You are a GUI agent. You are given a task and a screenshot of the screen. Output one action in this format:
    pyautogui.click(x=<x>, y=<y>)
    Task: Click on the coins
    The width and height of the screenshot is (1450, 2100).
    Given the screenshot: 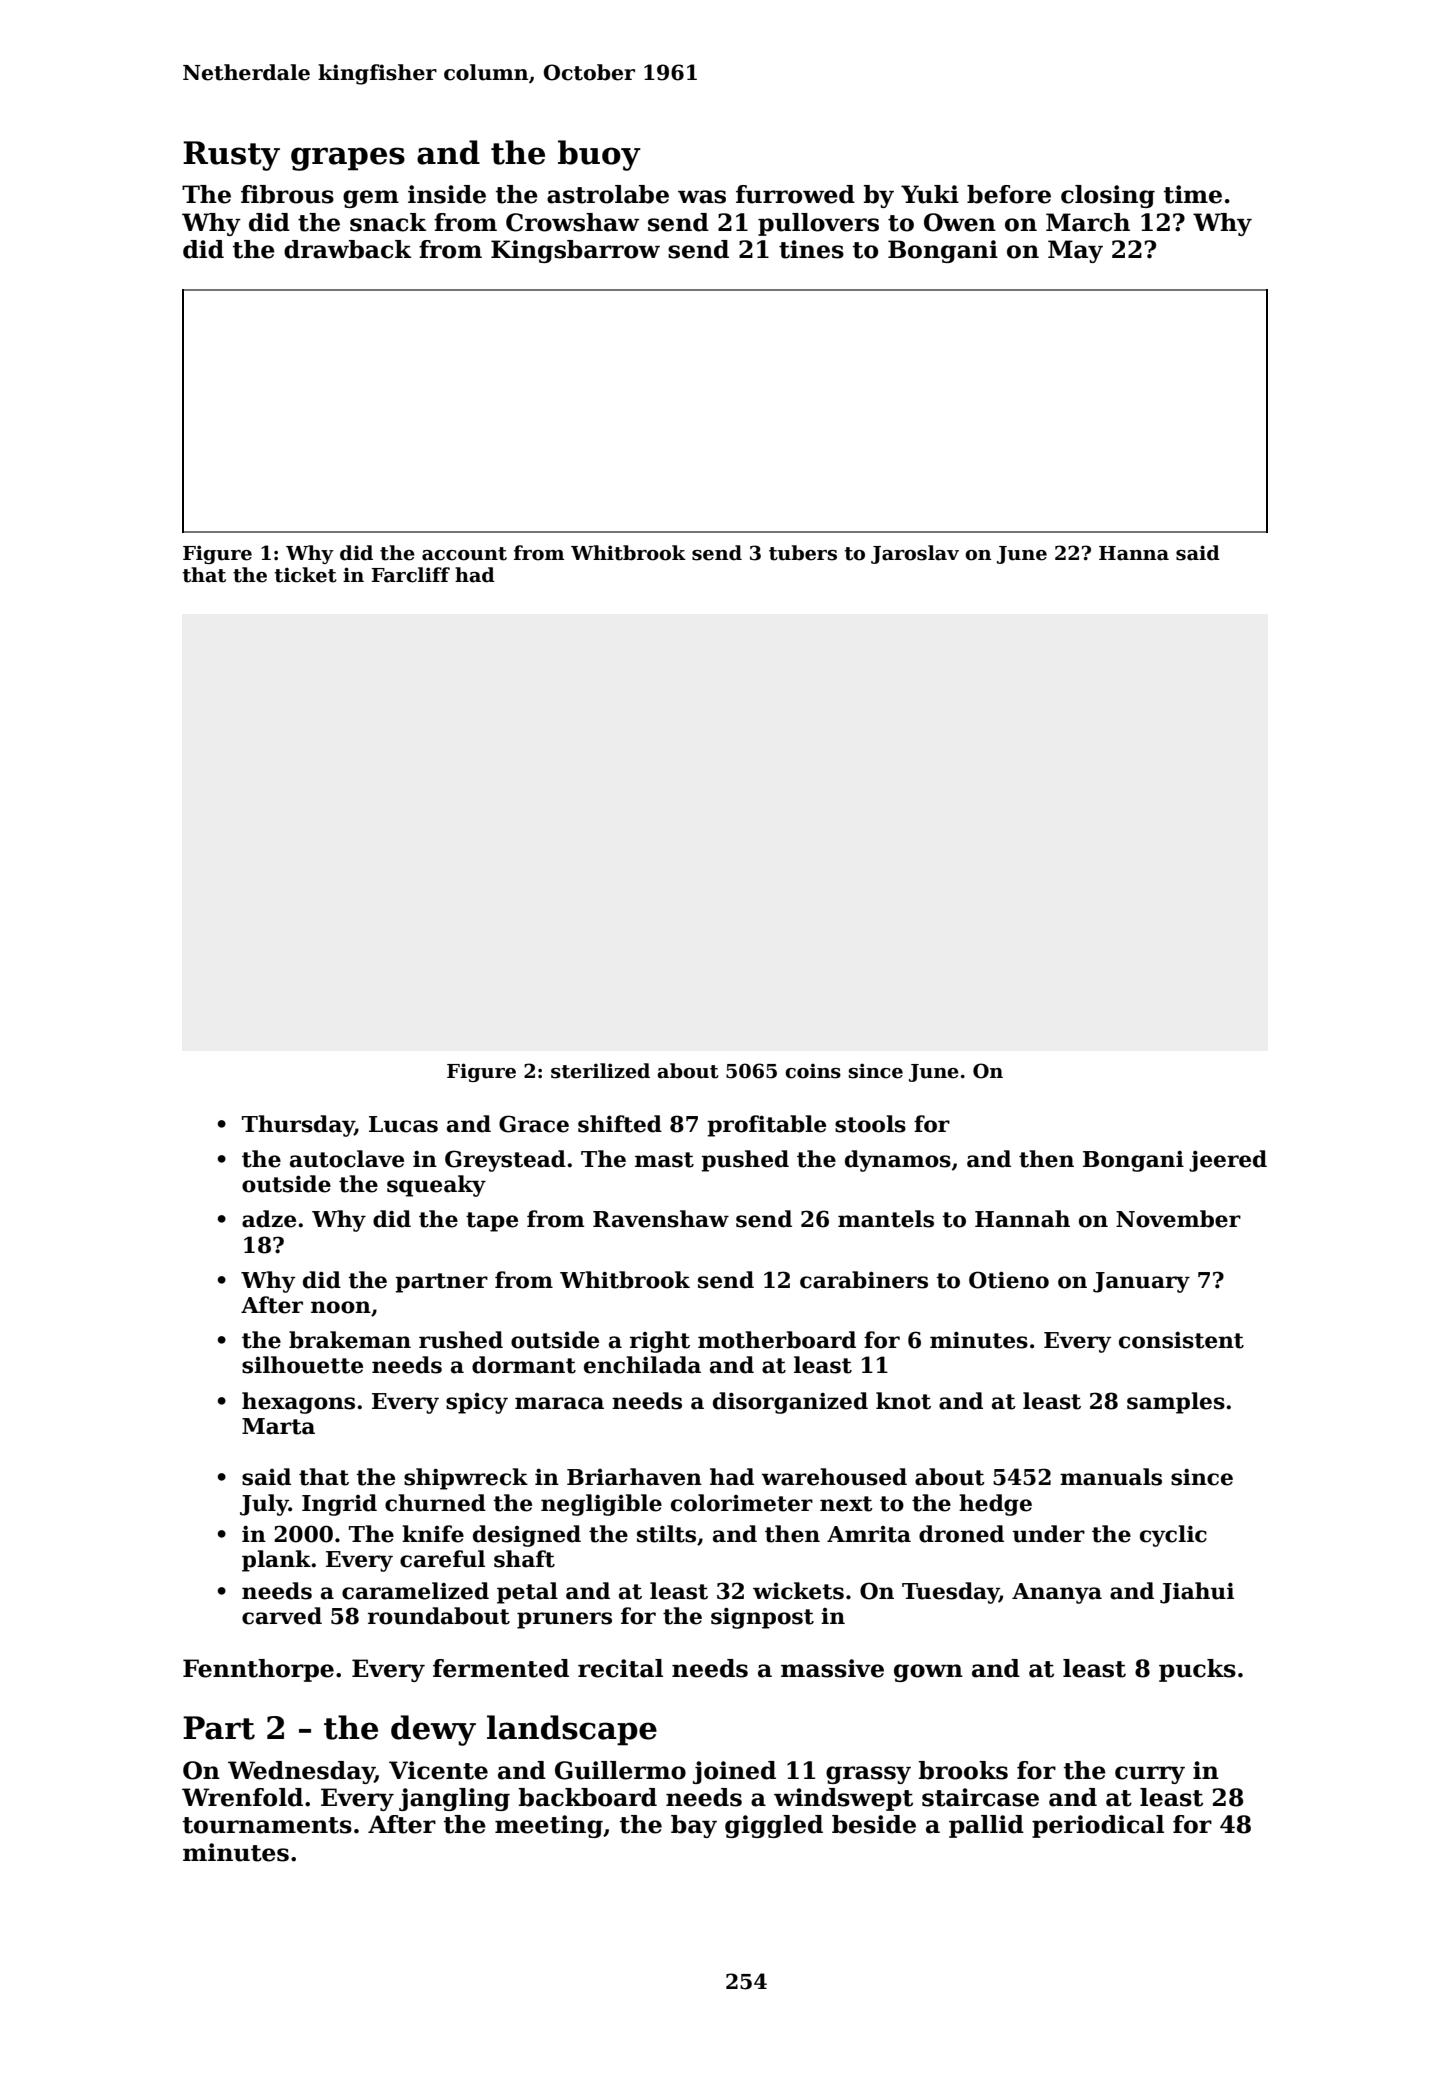 What is the action you would take?
    pyautogui.click(x=813, y=1071)
